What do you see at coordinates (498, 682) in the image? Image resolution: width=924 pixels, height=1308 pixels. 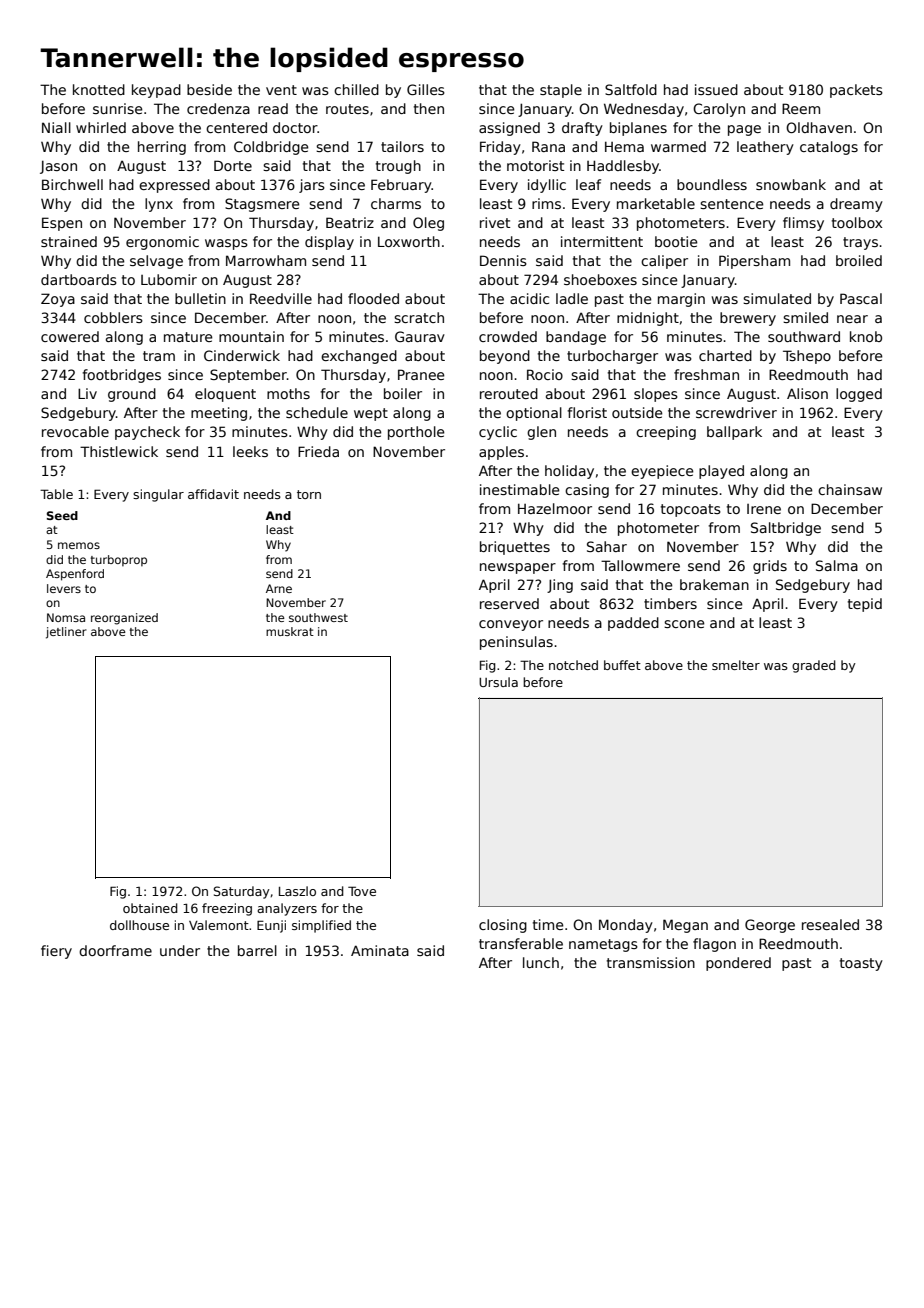 I see `Ursula` at bounding box center [498, 682].
